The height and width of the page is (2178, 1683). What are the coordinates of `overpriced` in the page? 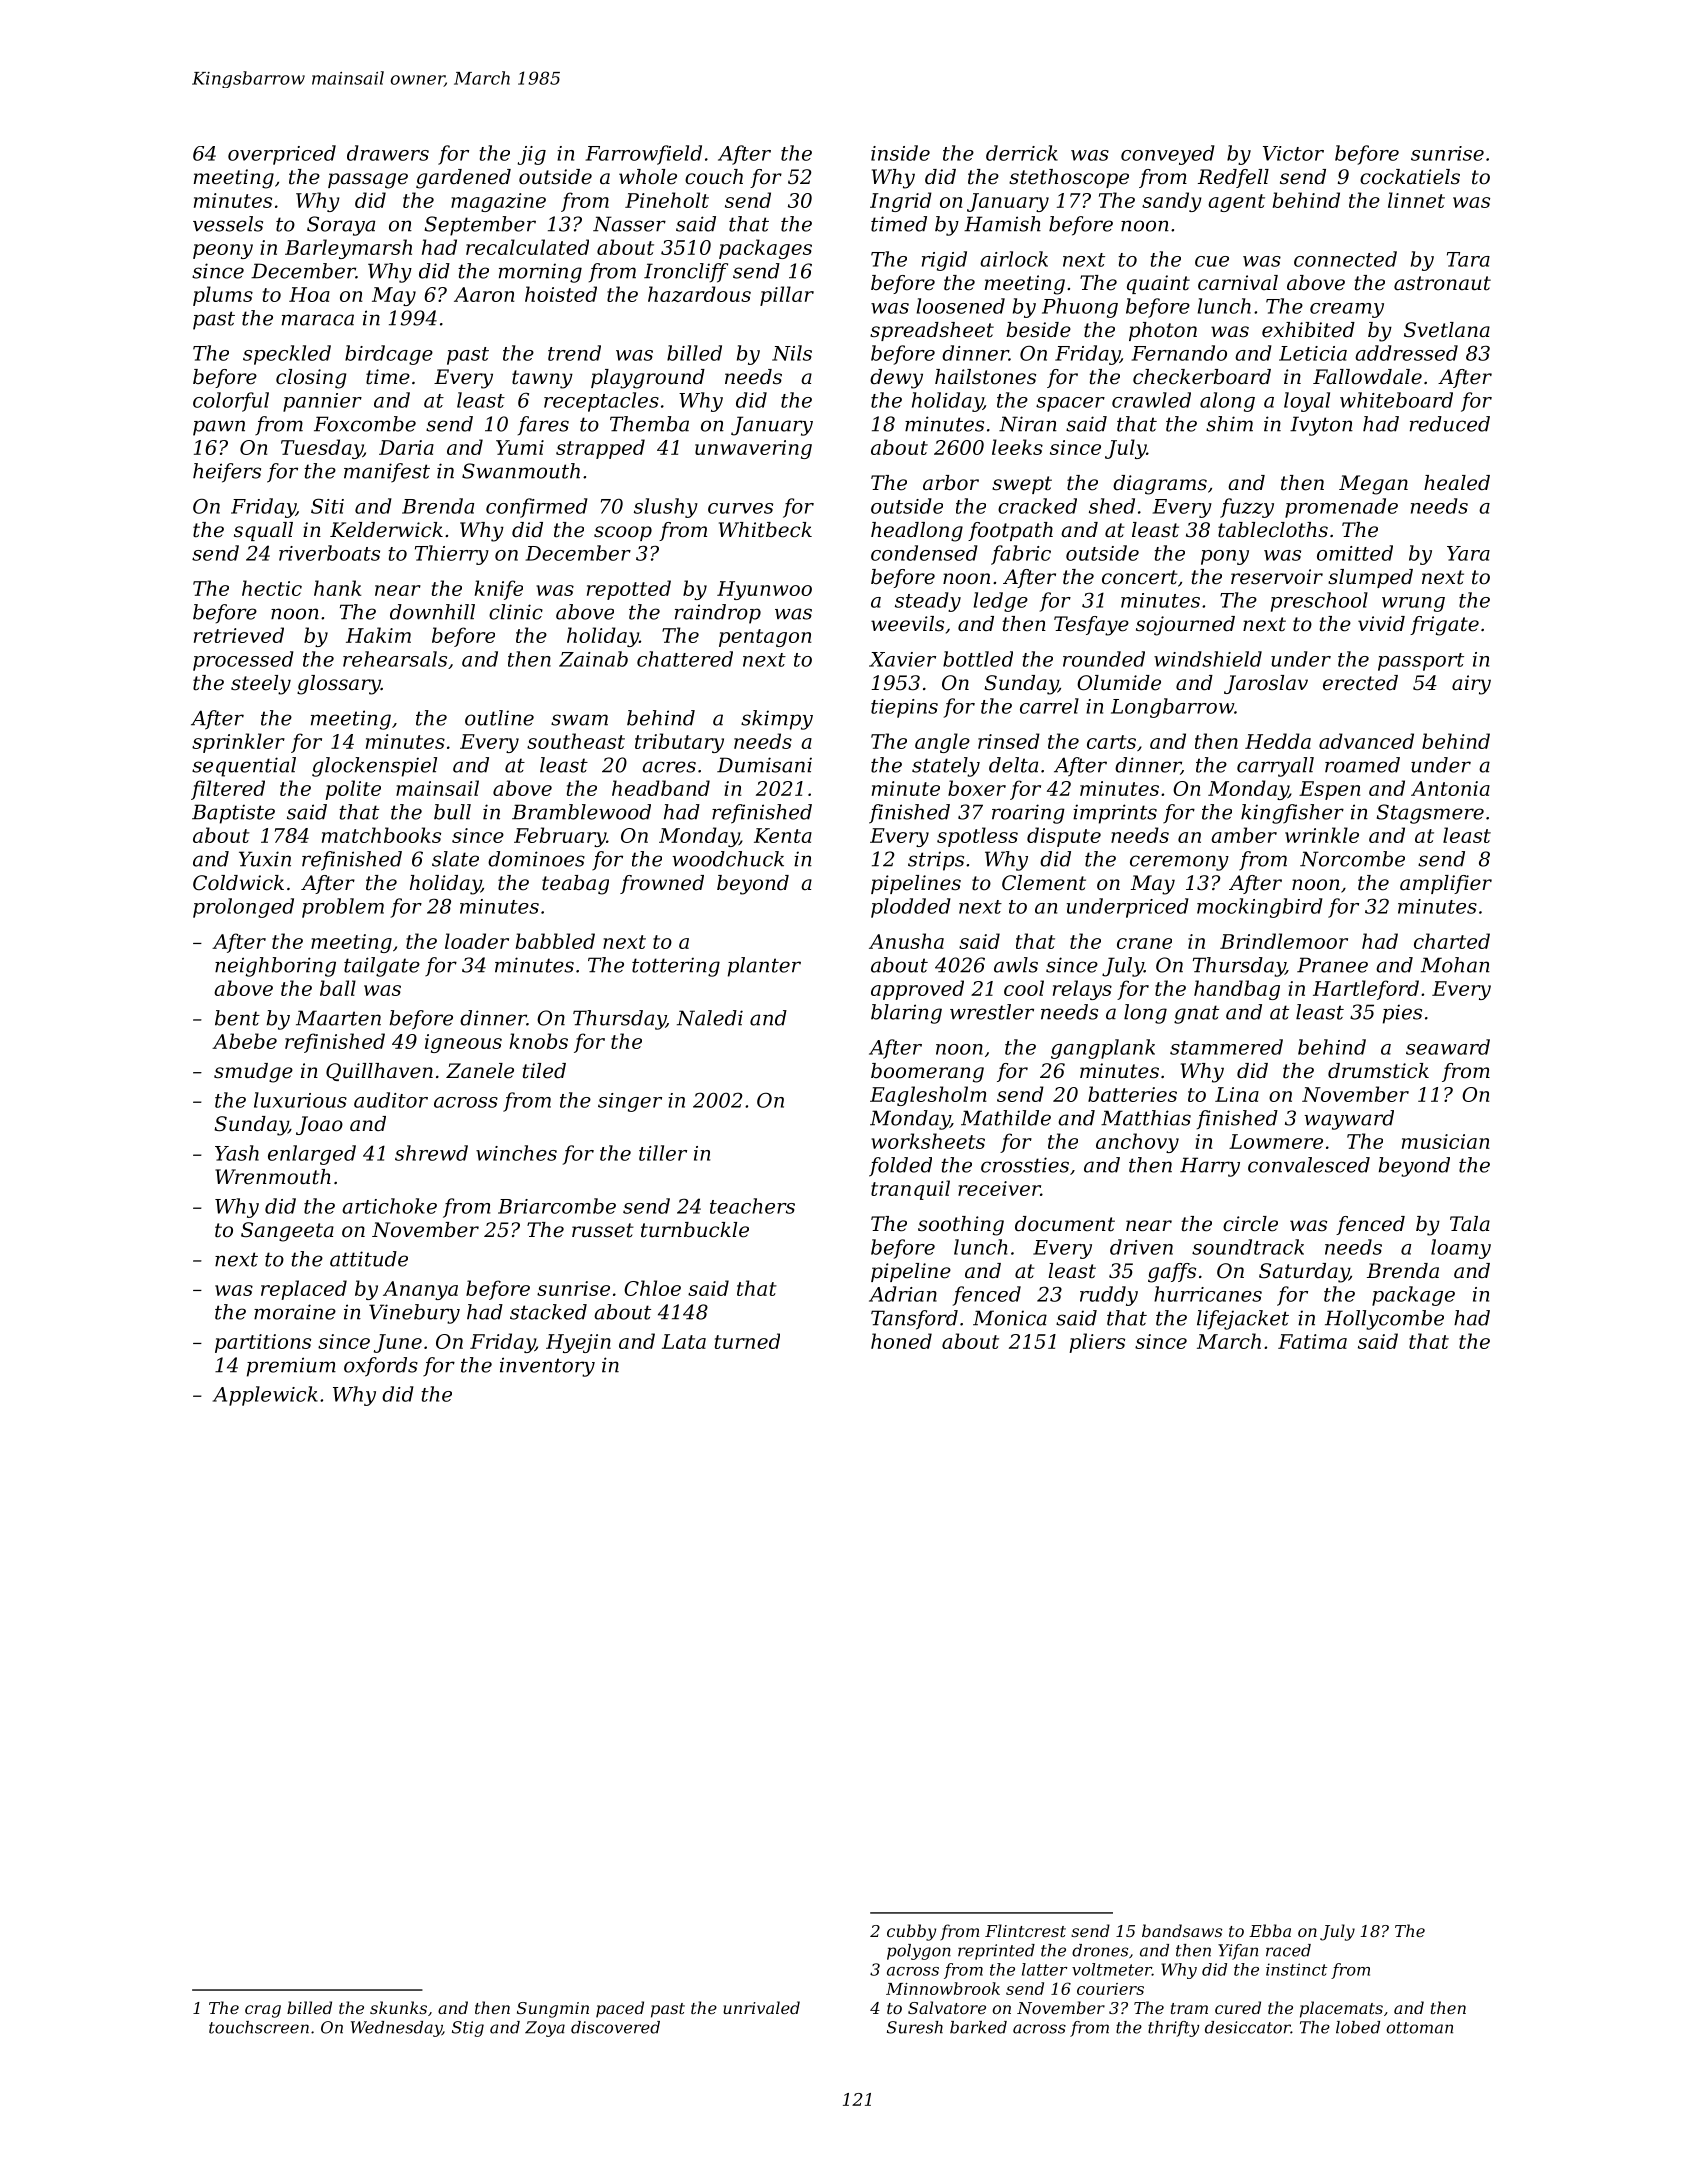 It's located at (282, 155).
